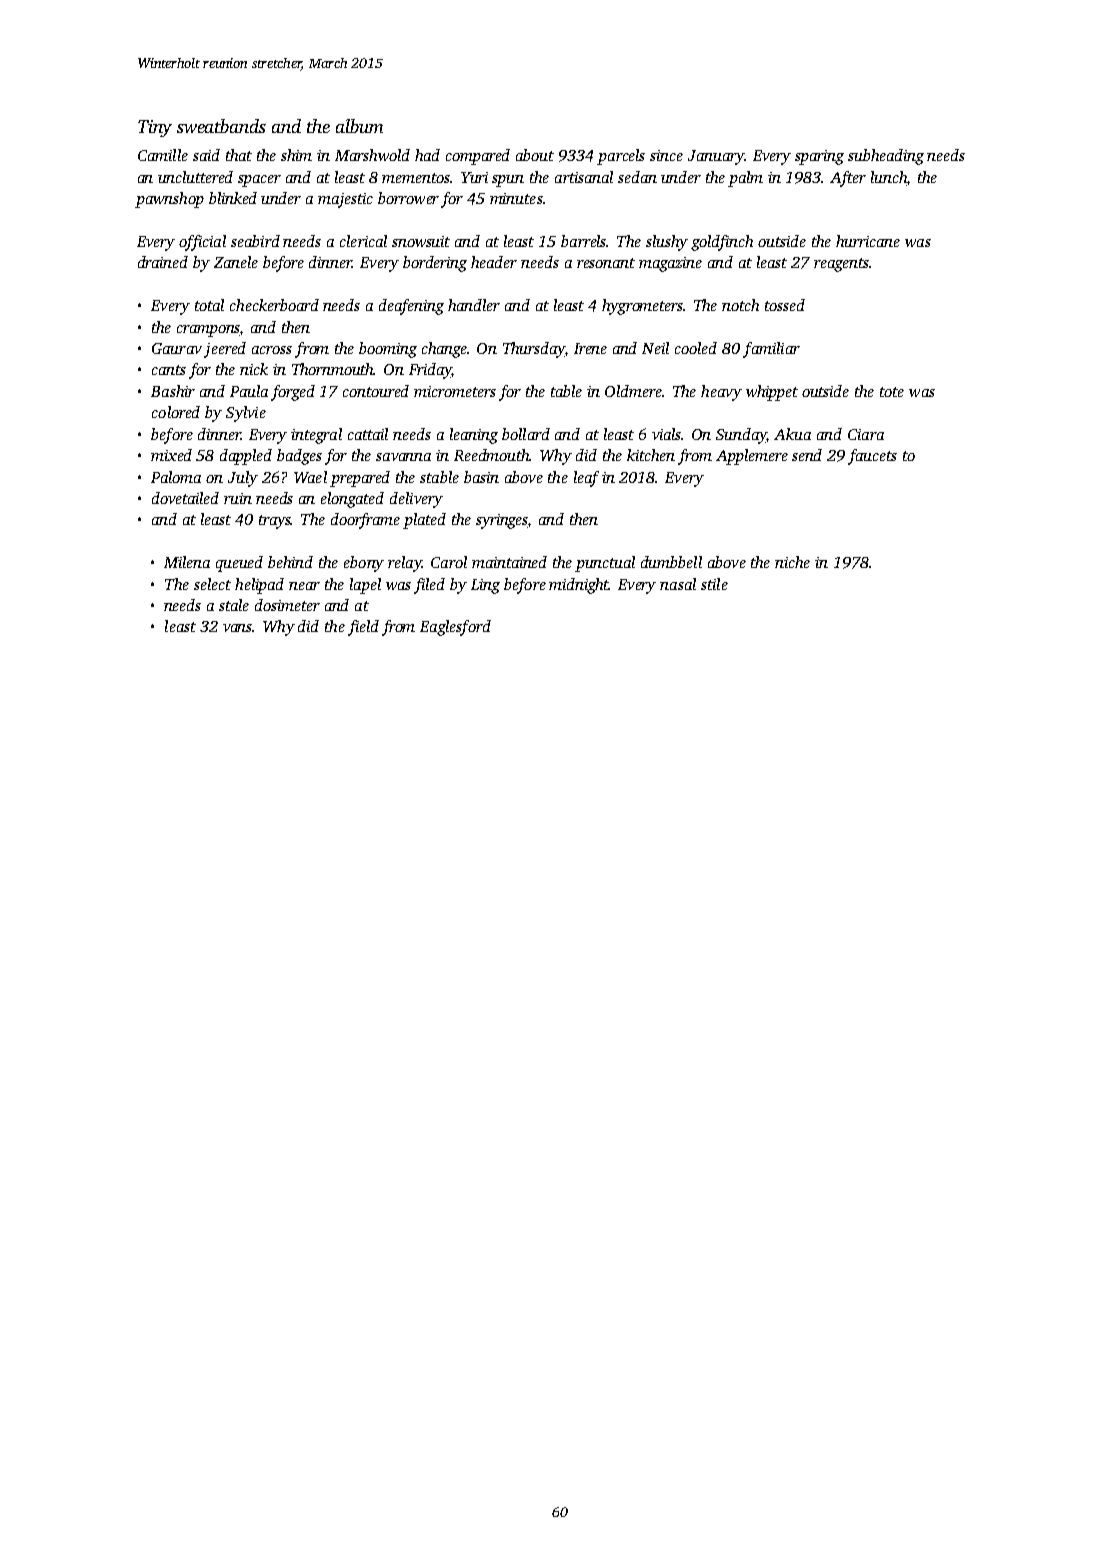  Describe the element at coordinates (363, 628) in the screenshot. I see `field` at that location.
